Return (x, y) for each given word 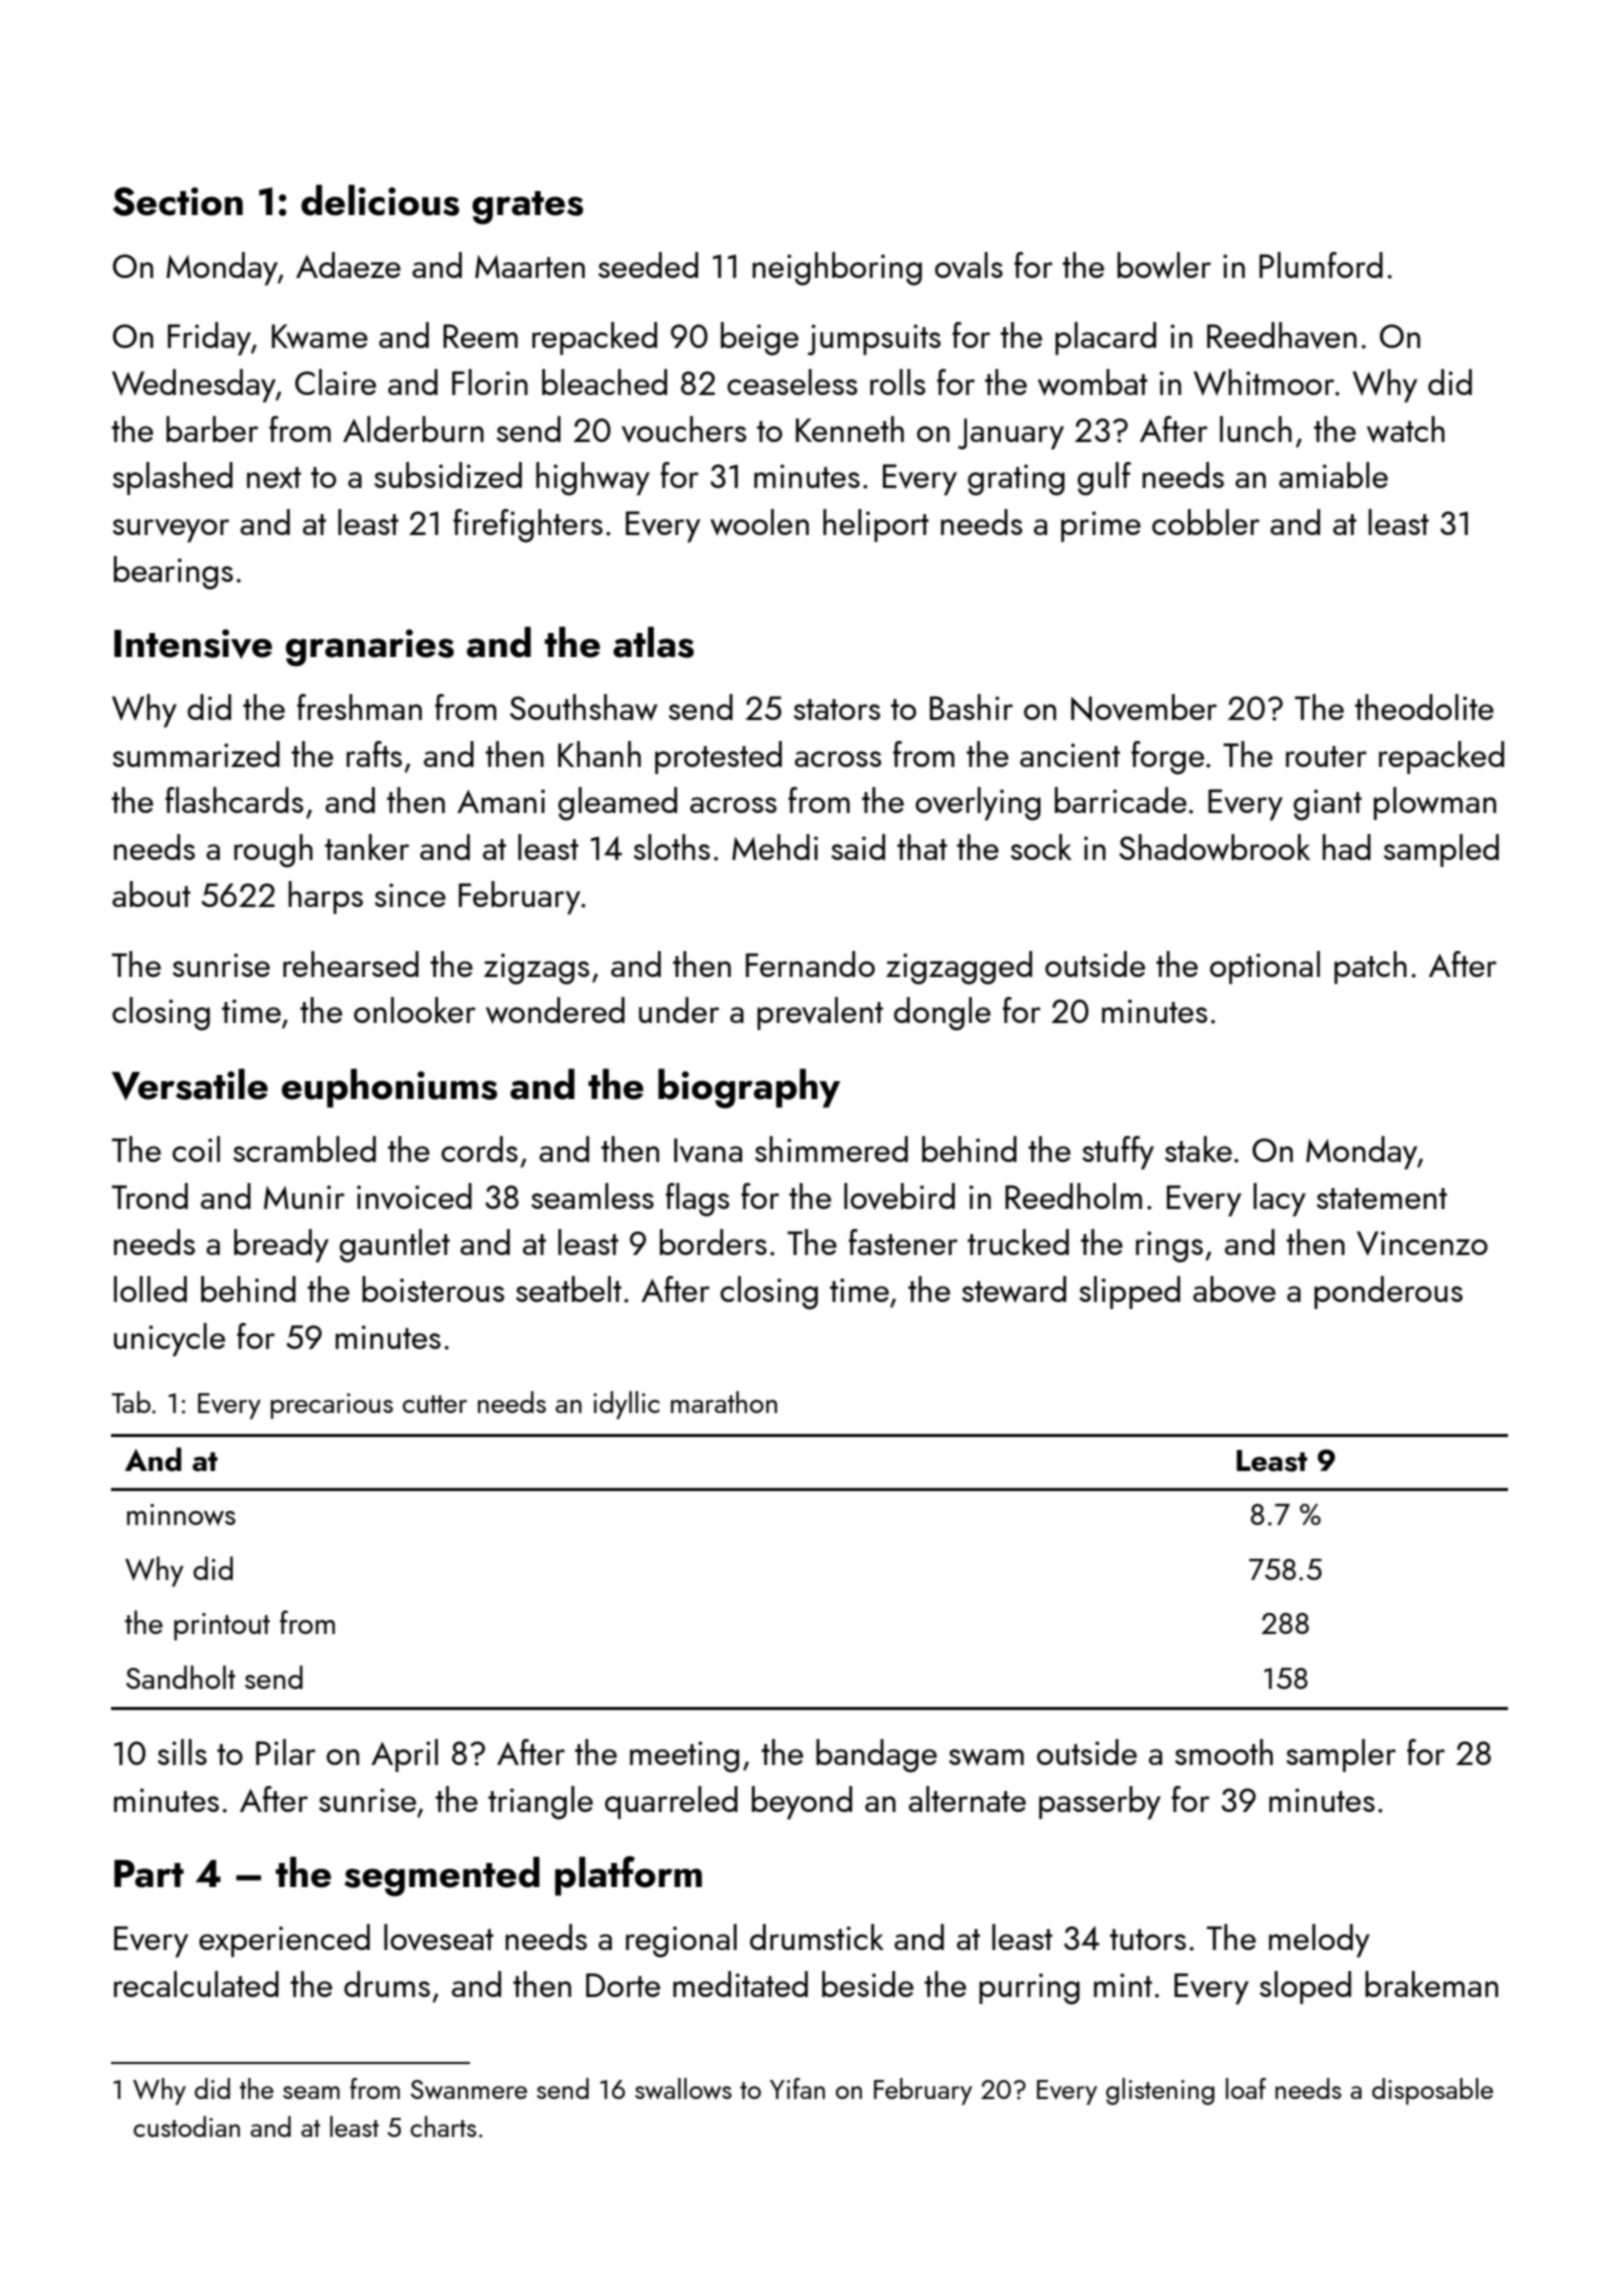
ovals (969, 265)
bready (281, 1246)
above (1234, 1289)
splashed (173, 478)
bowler (1164, 265)
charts (443, 2126)
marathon (724, 1402)
